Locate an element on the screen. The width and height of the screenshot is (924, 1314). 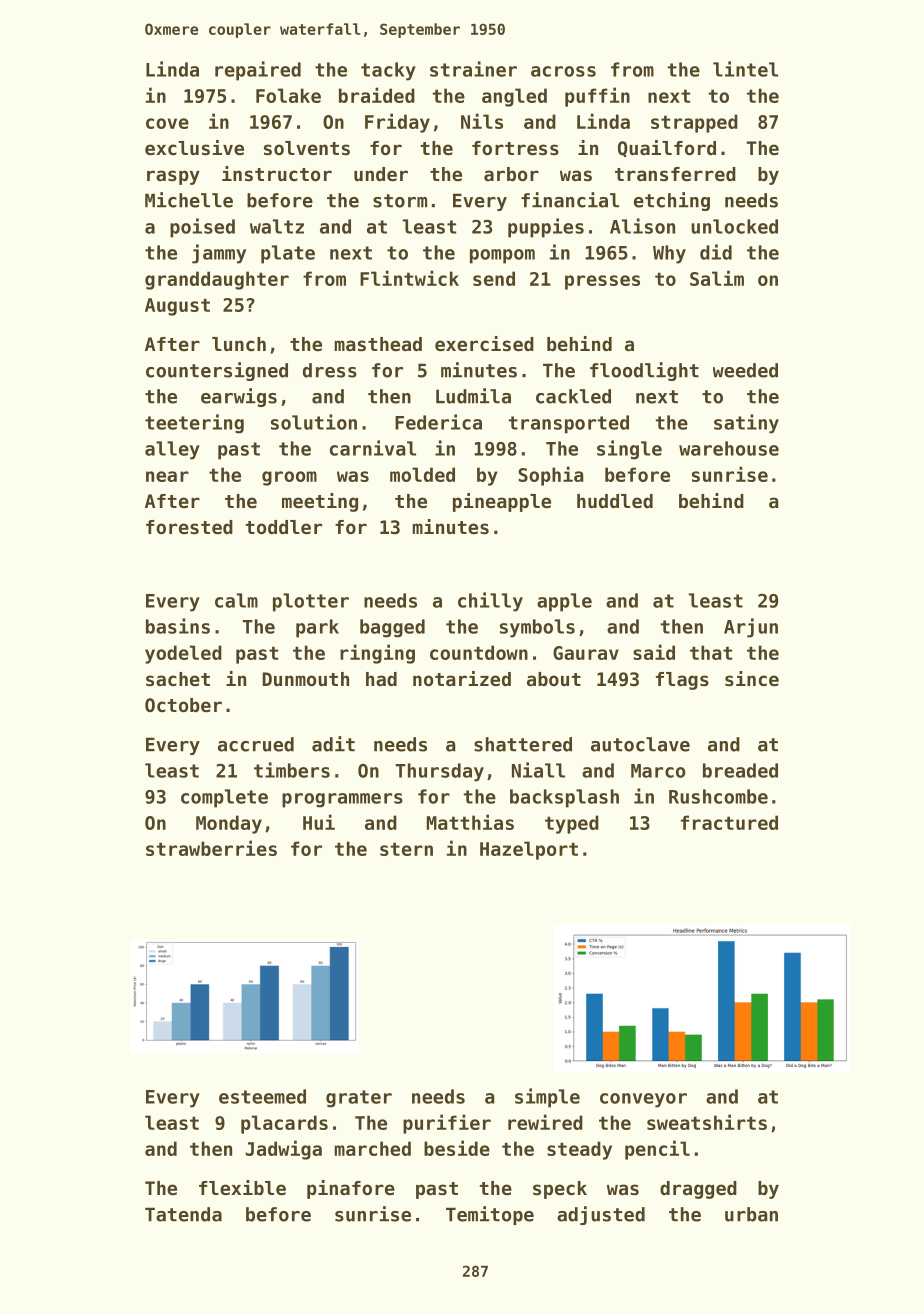
solvents is located at coordinates (307, 148).
